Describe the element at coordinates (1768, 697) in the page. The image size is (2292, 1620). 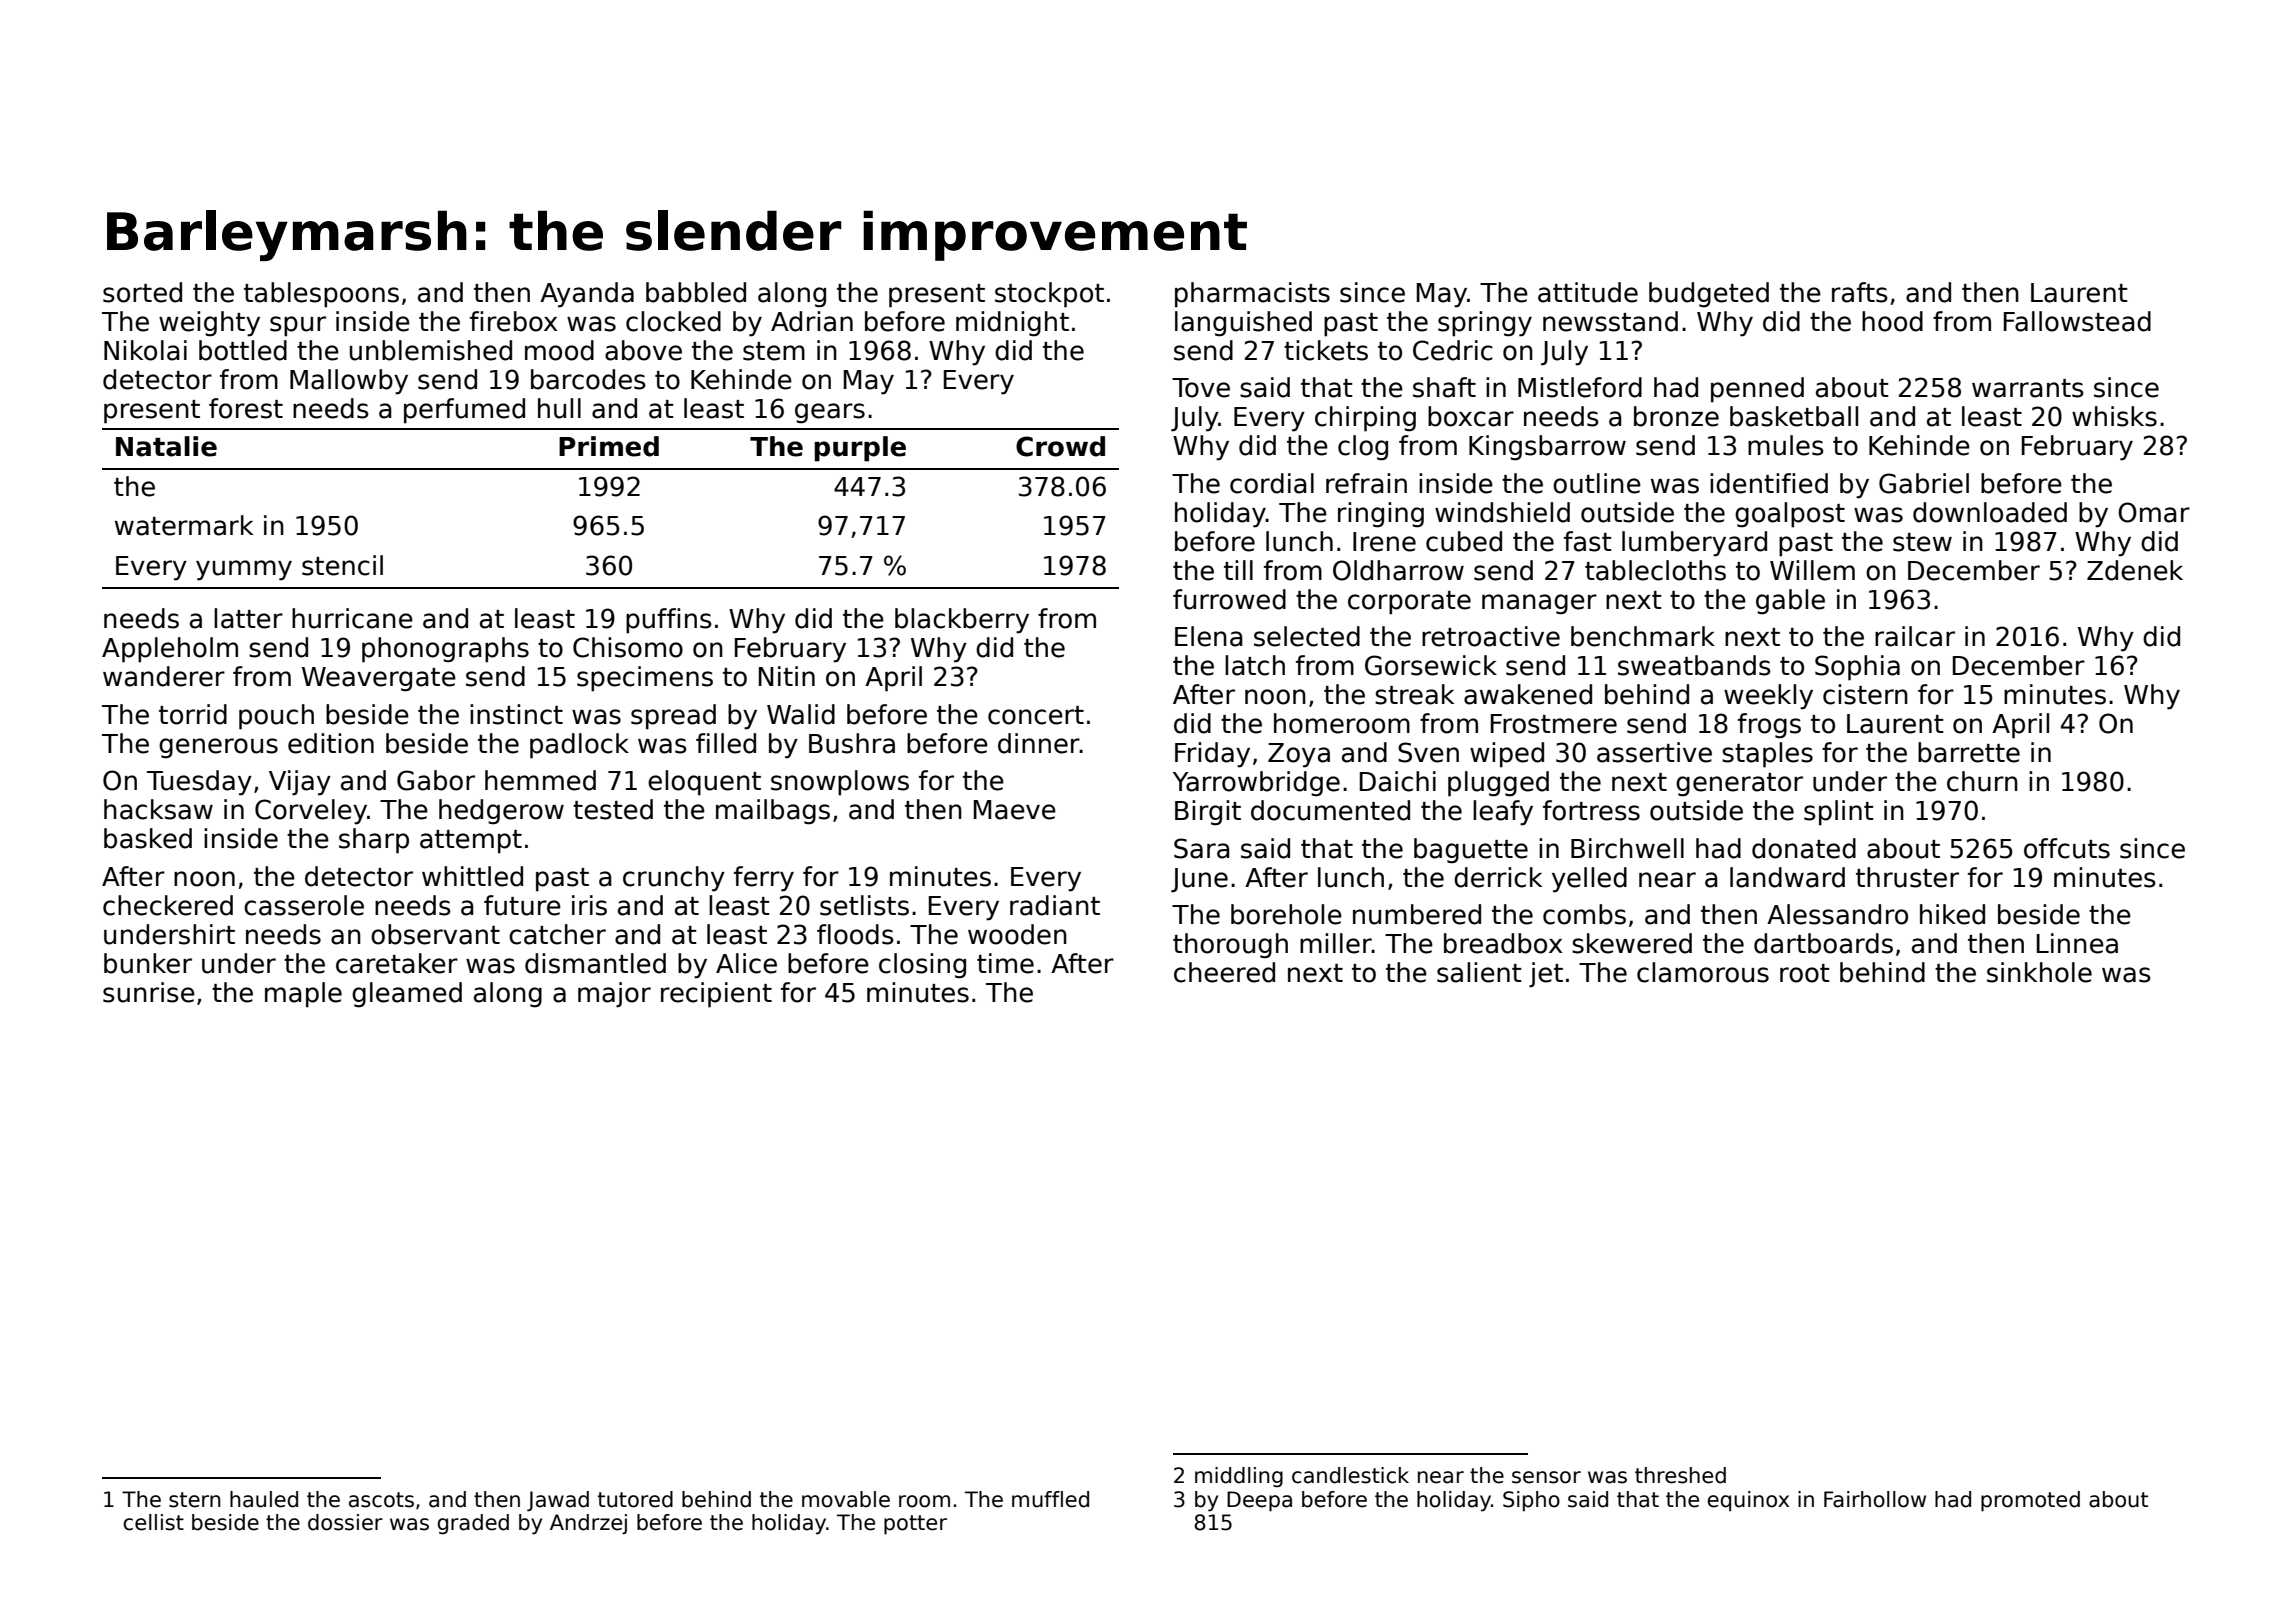
I see `weekly` at that location.
